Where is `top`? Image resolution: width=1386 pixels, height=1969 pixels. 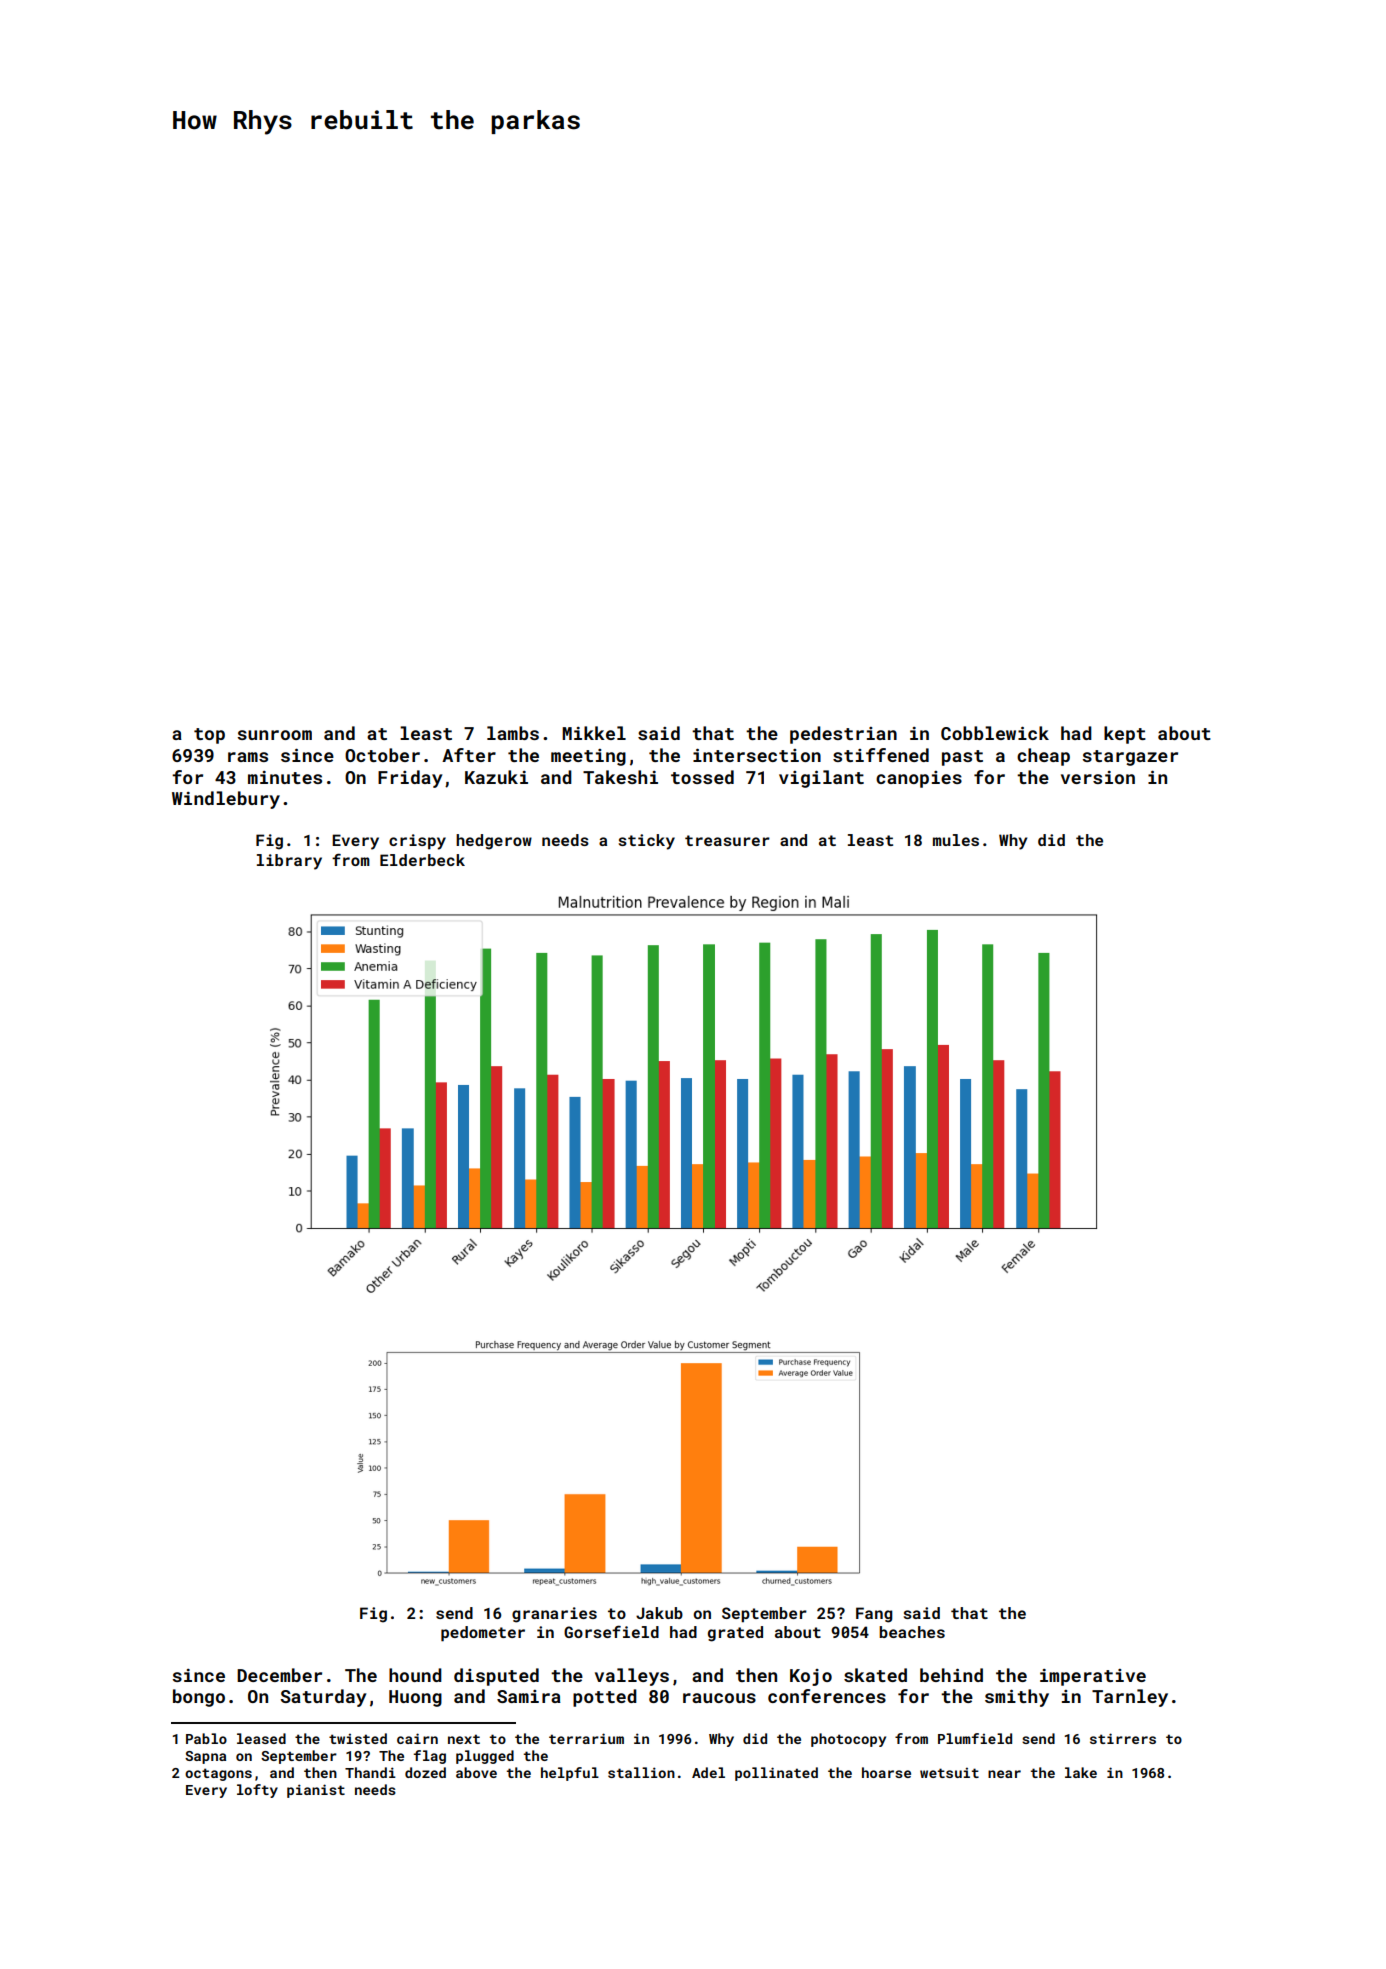
top is located at coordinates (209, 736).
